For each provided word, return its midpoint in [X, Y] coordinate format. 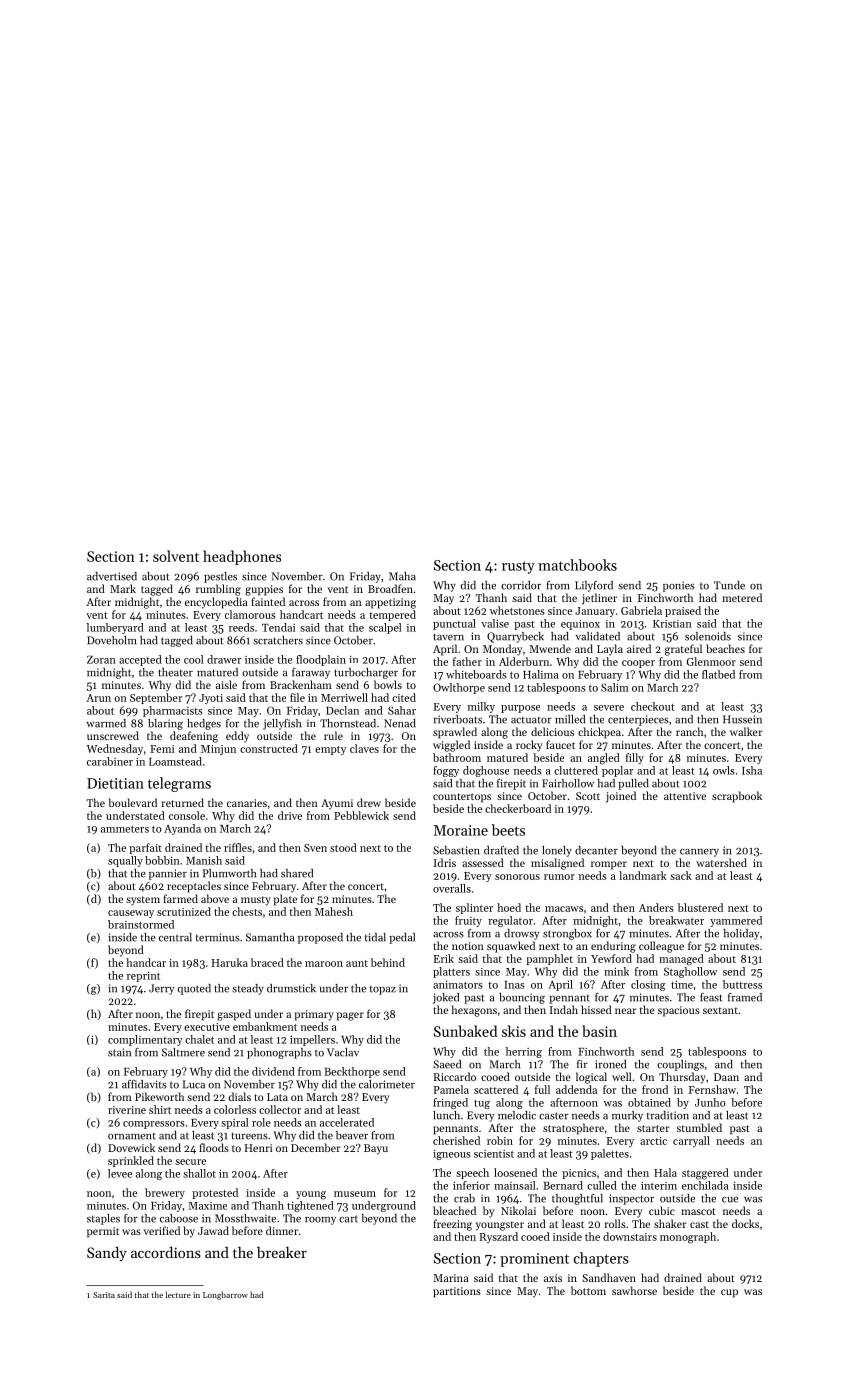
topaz [383, 990]
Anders [656, 907]
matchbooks [577, 565]
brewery [165, 1193]
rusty [518, 567]
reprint [143, 977]
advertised [112, 576]
